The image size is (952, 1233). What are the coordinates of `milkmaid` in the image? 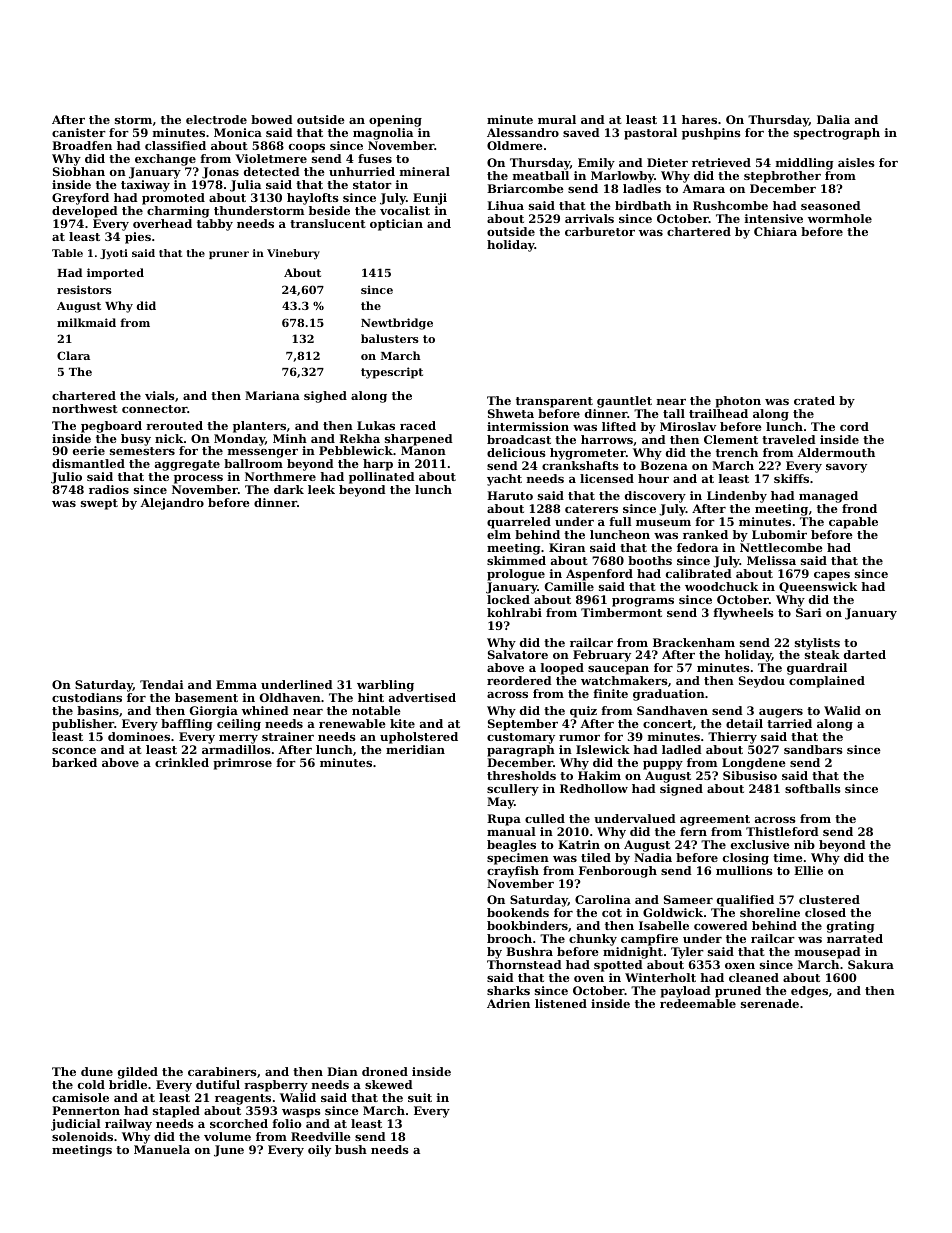 It's located at (86, 322).
